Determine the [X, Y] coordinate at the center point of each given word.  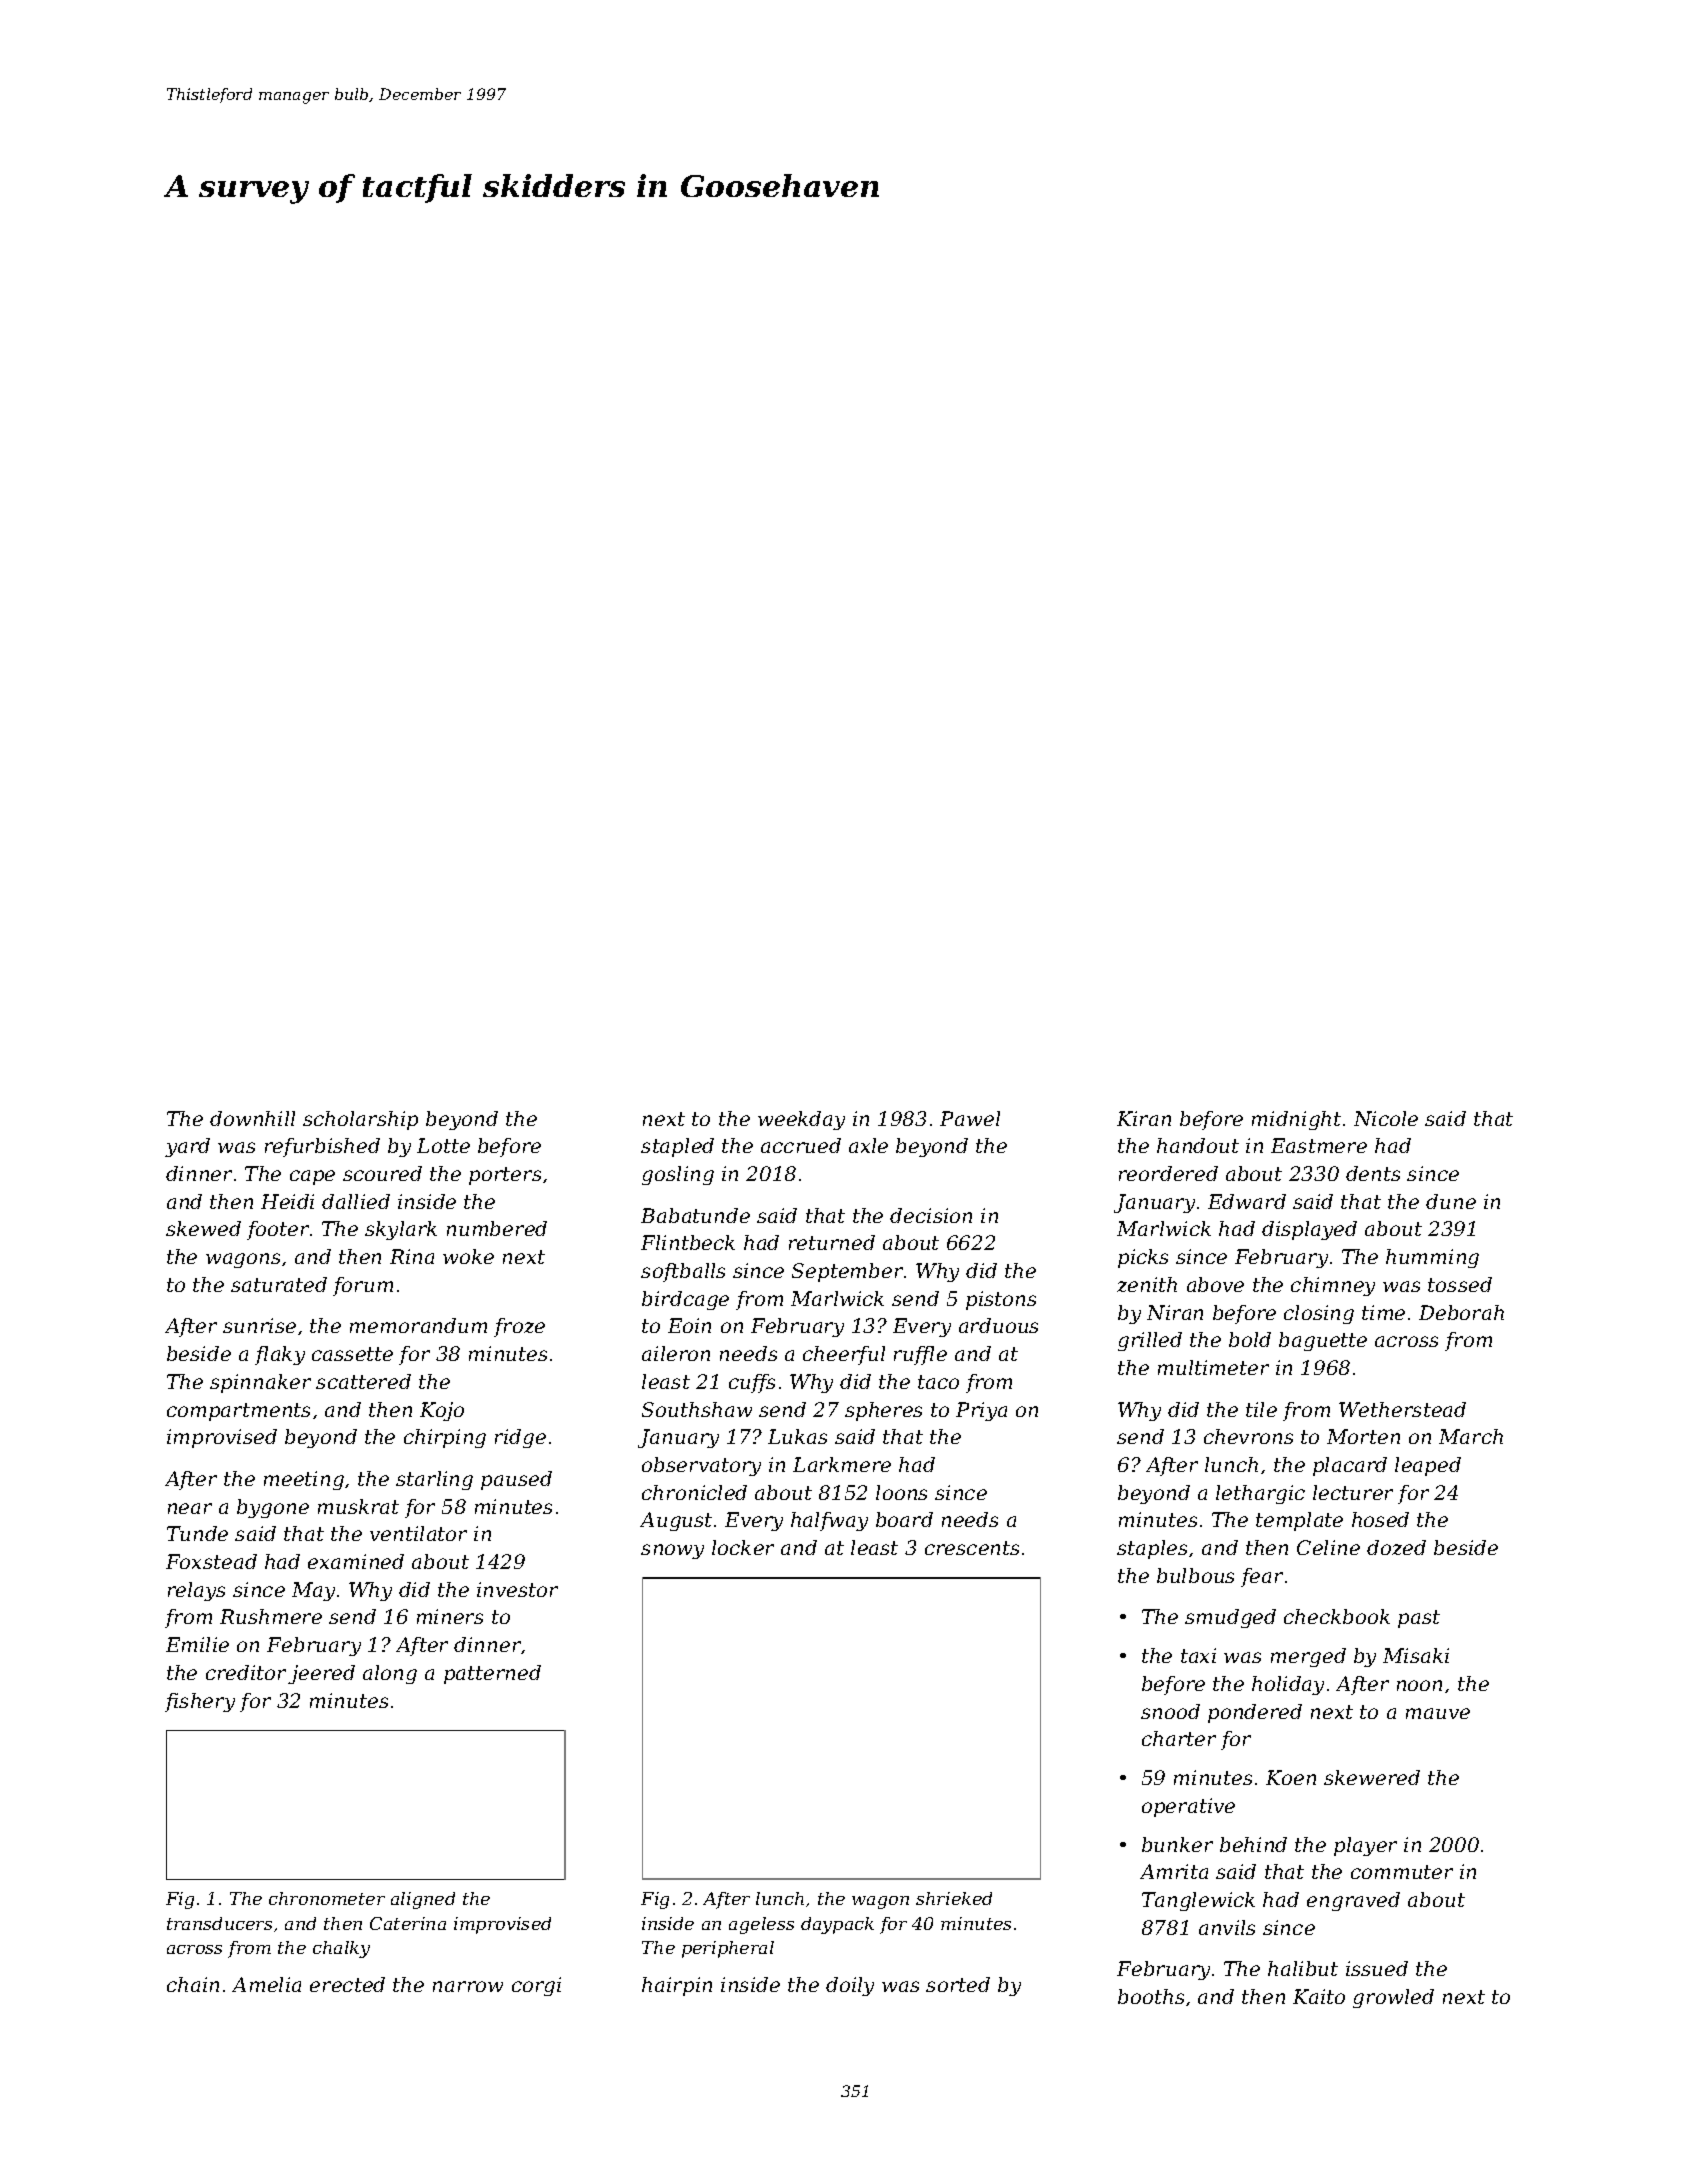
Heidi [287, 1201]
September [847, 1272]
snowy [672, 1551]
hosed [1380, 1519]
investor [517, 1589]
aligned [423, 1900]
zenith [1147, 1284]
